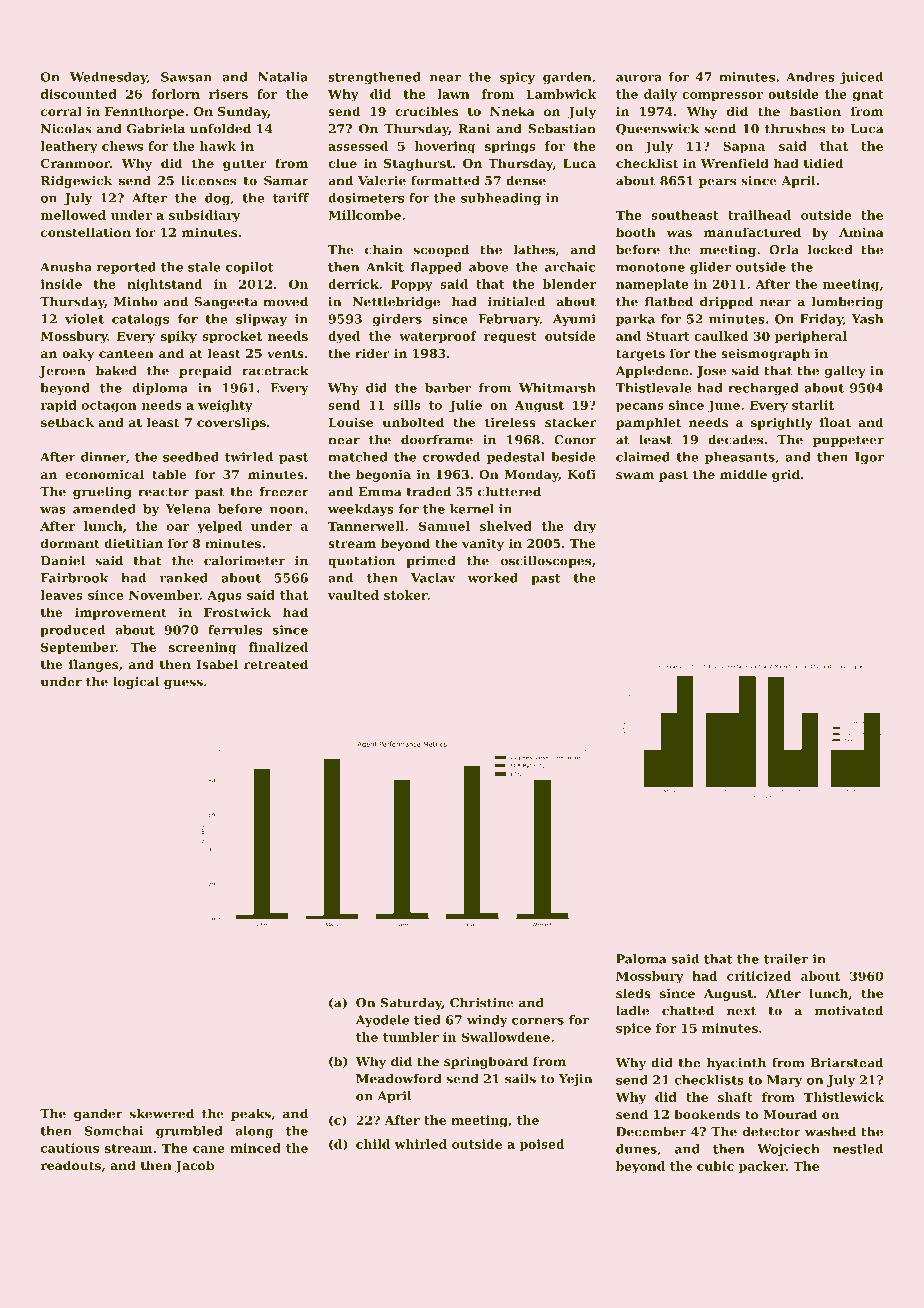 This page has height=1308, width=924. Describe the element at coordinates (641, 959) in the page. I see `Paloma` at that location.
